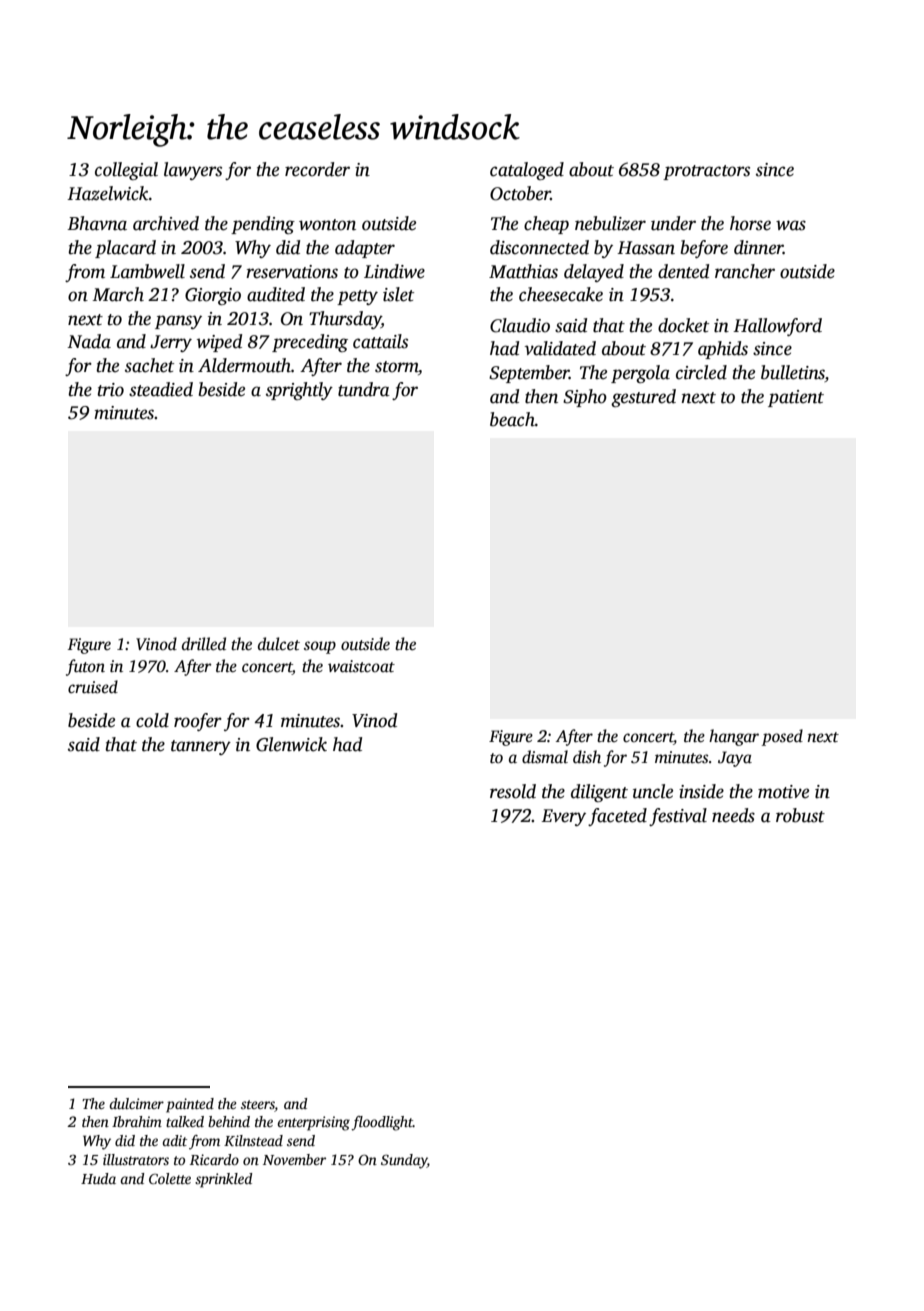  Describe the element at coordinates (313, 1123) in the screenshot. I see `enterprising` at that location.
